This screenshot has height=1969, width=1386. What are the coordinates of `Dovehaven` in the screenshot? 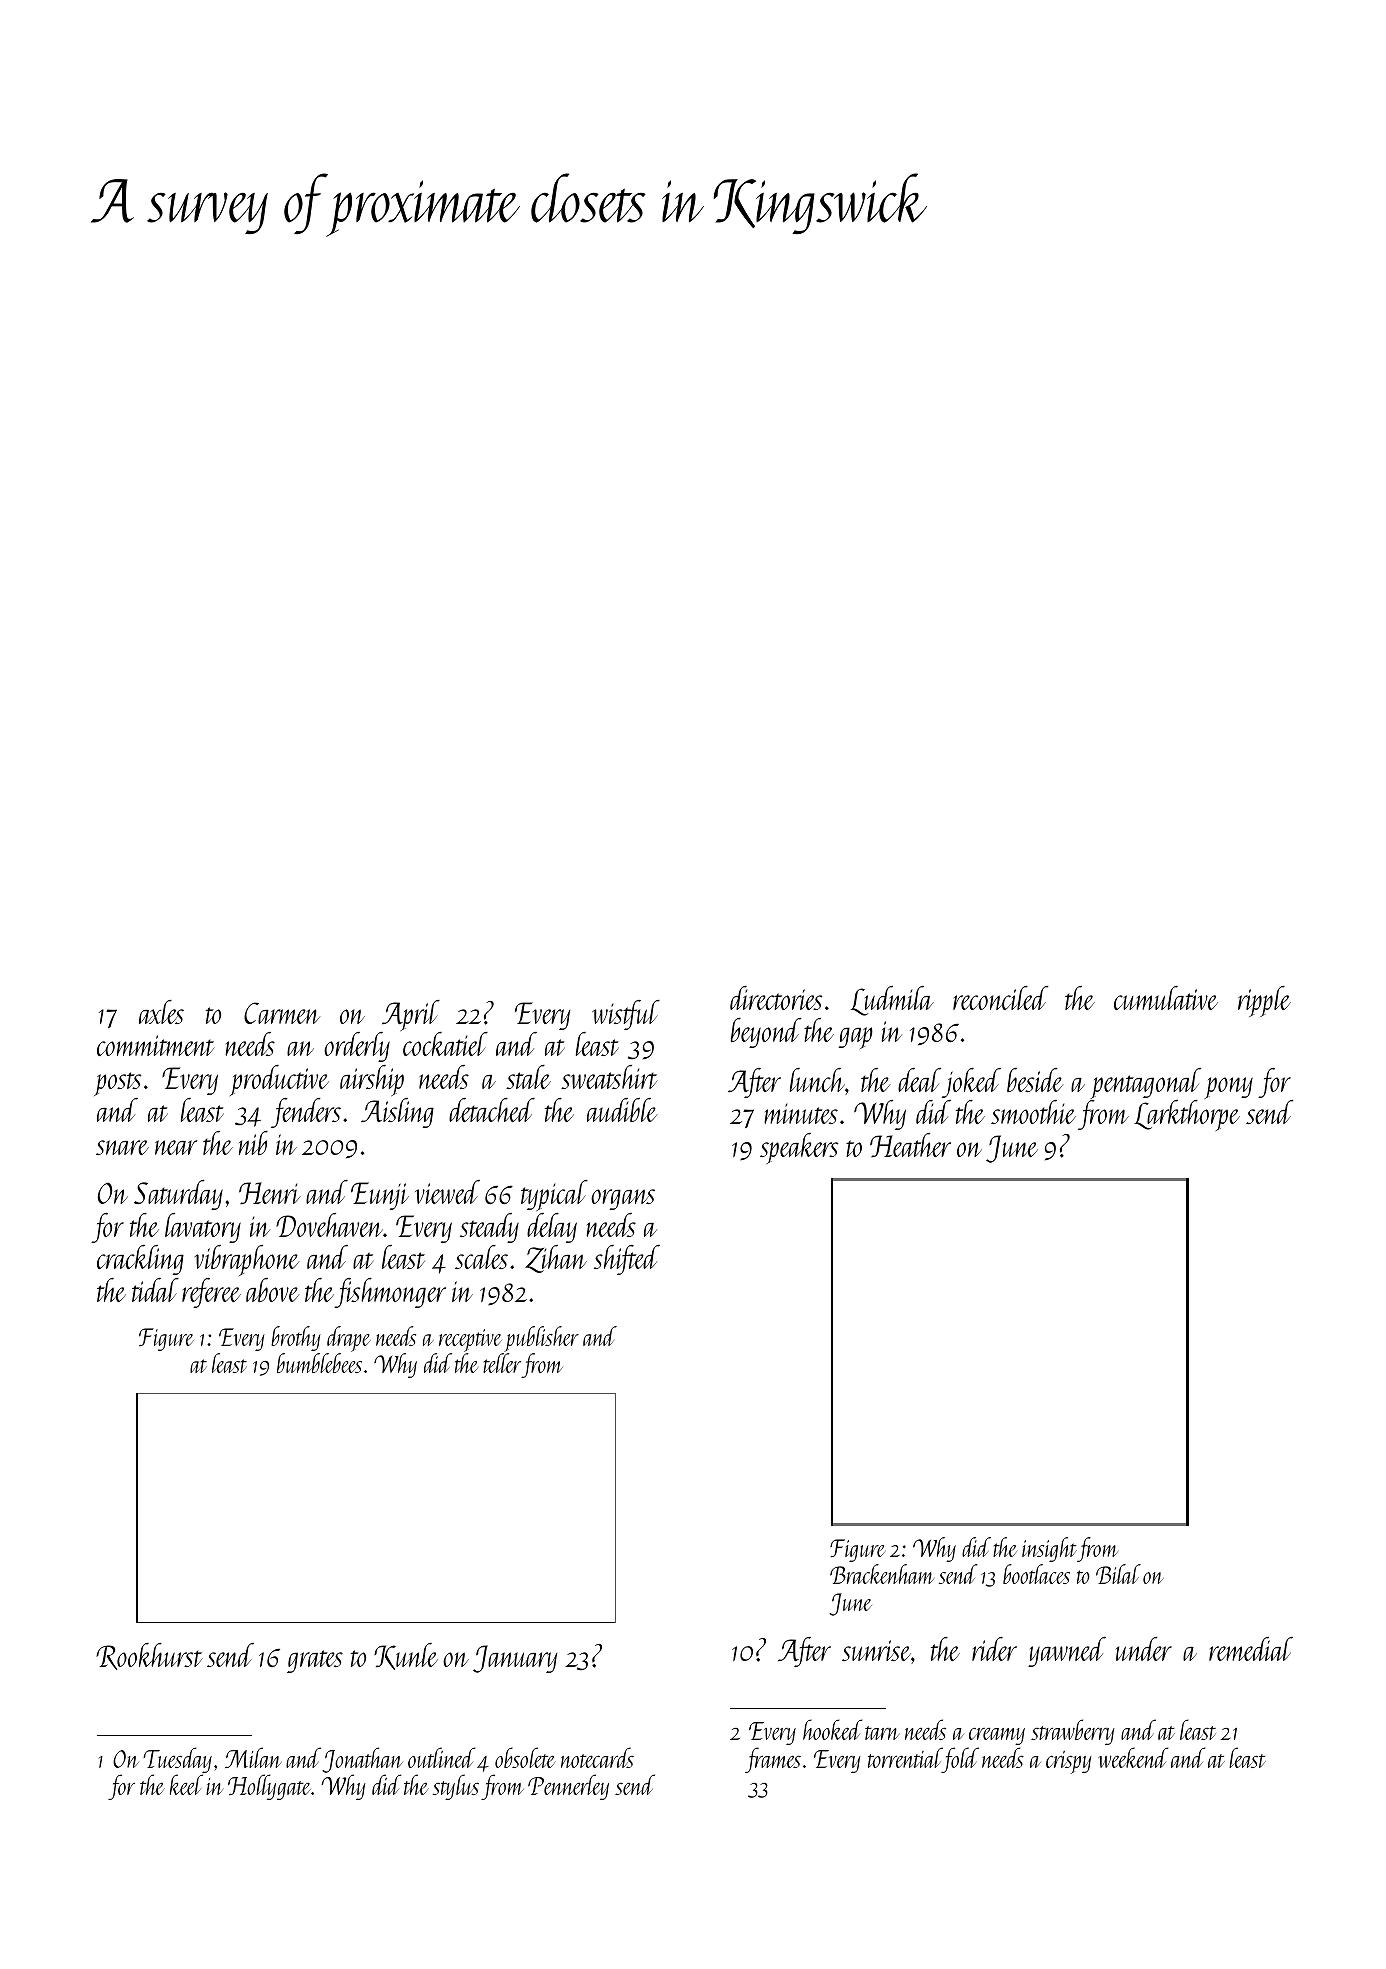 It's located at (329, 1225).
